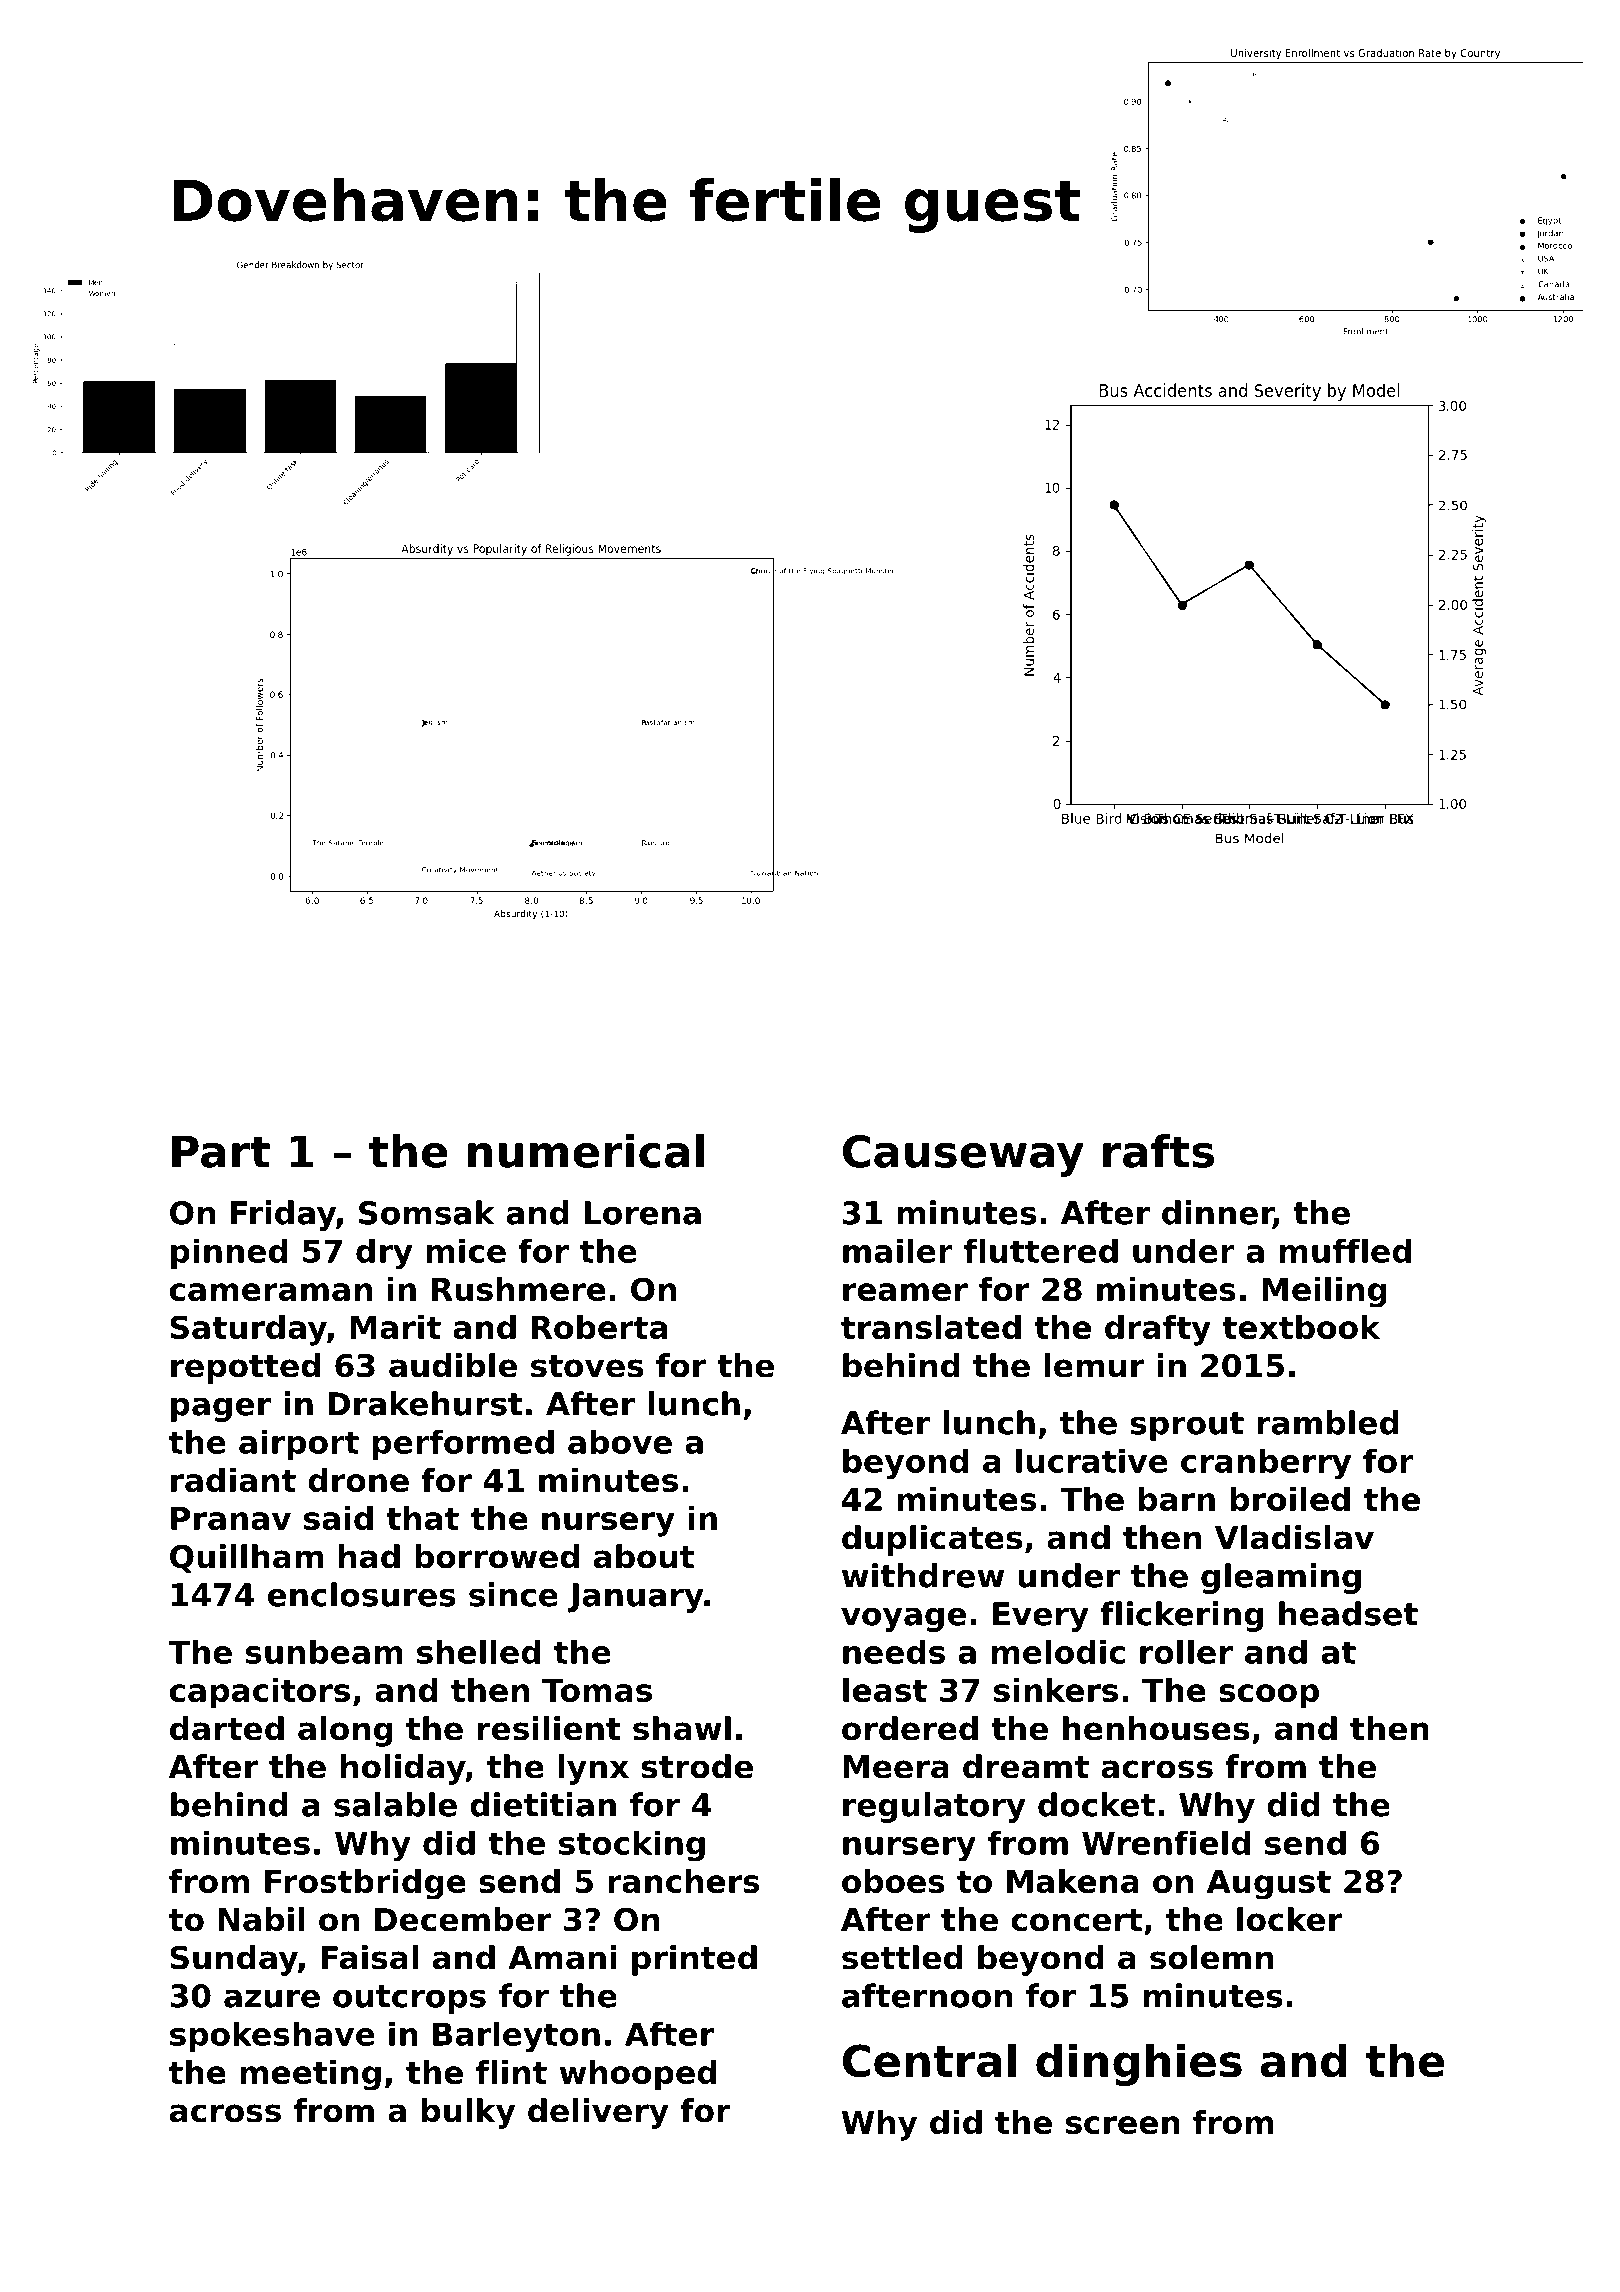 The image size is (1620, 2292). Describe the element at coordinates (1092, 1460) in the document. I see `lucrative` at that location.
